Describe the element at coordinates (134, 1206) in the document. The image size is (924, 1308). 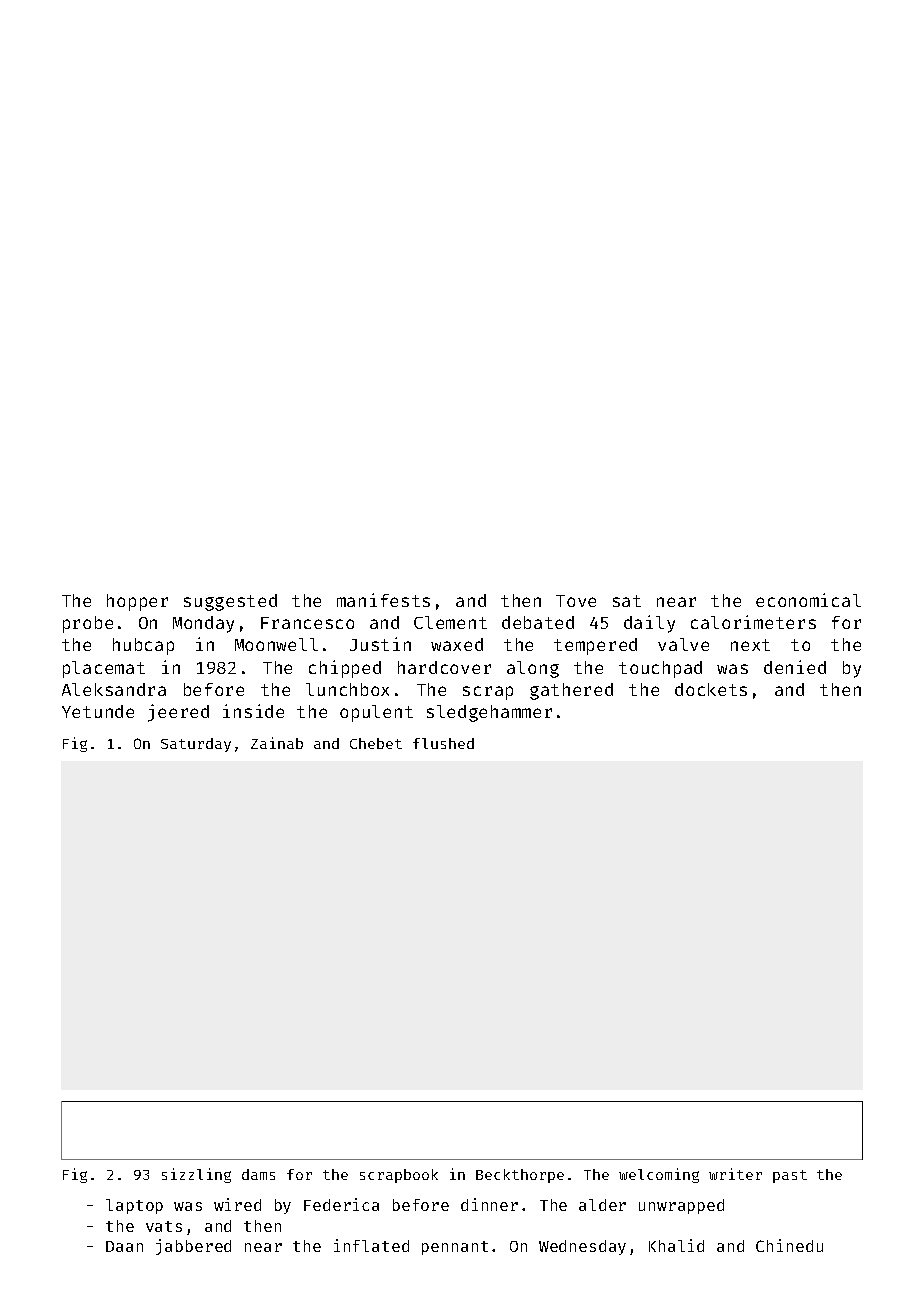
I see `laptop` at that location.
